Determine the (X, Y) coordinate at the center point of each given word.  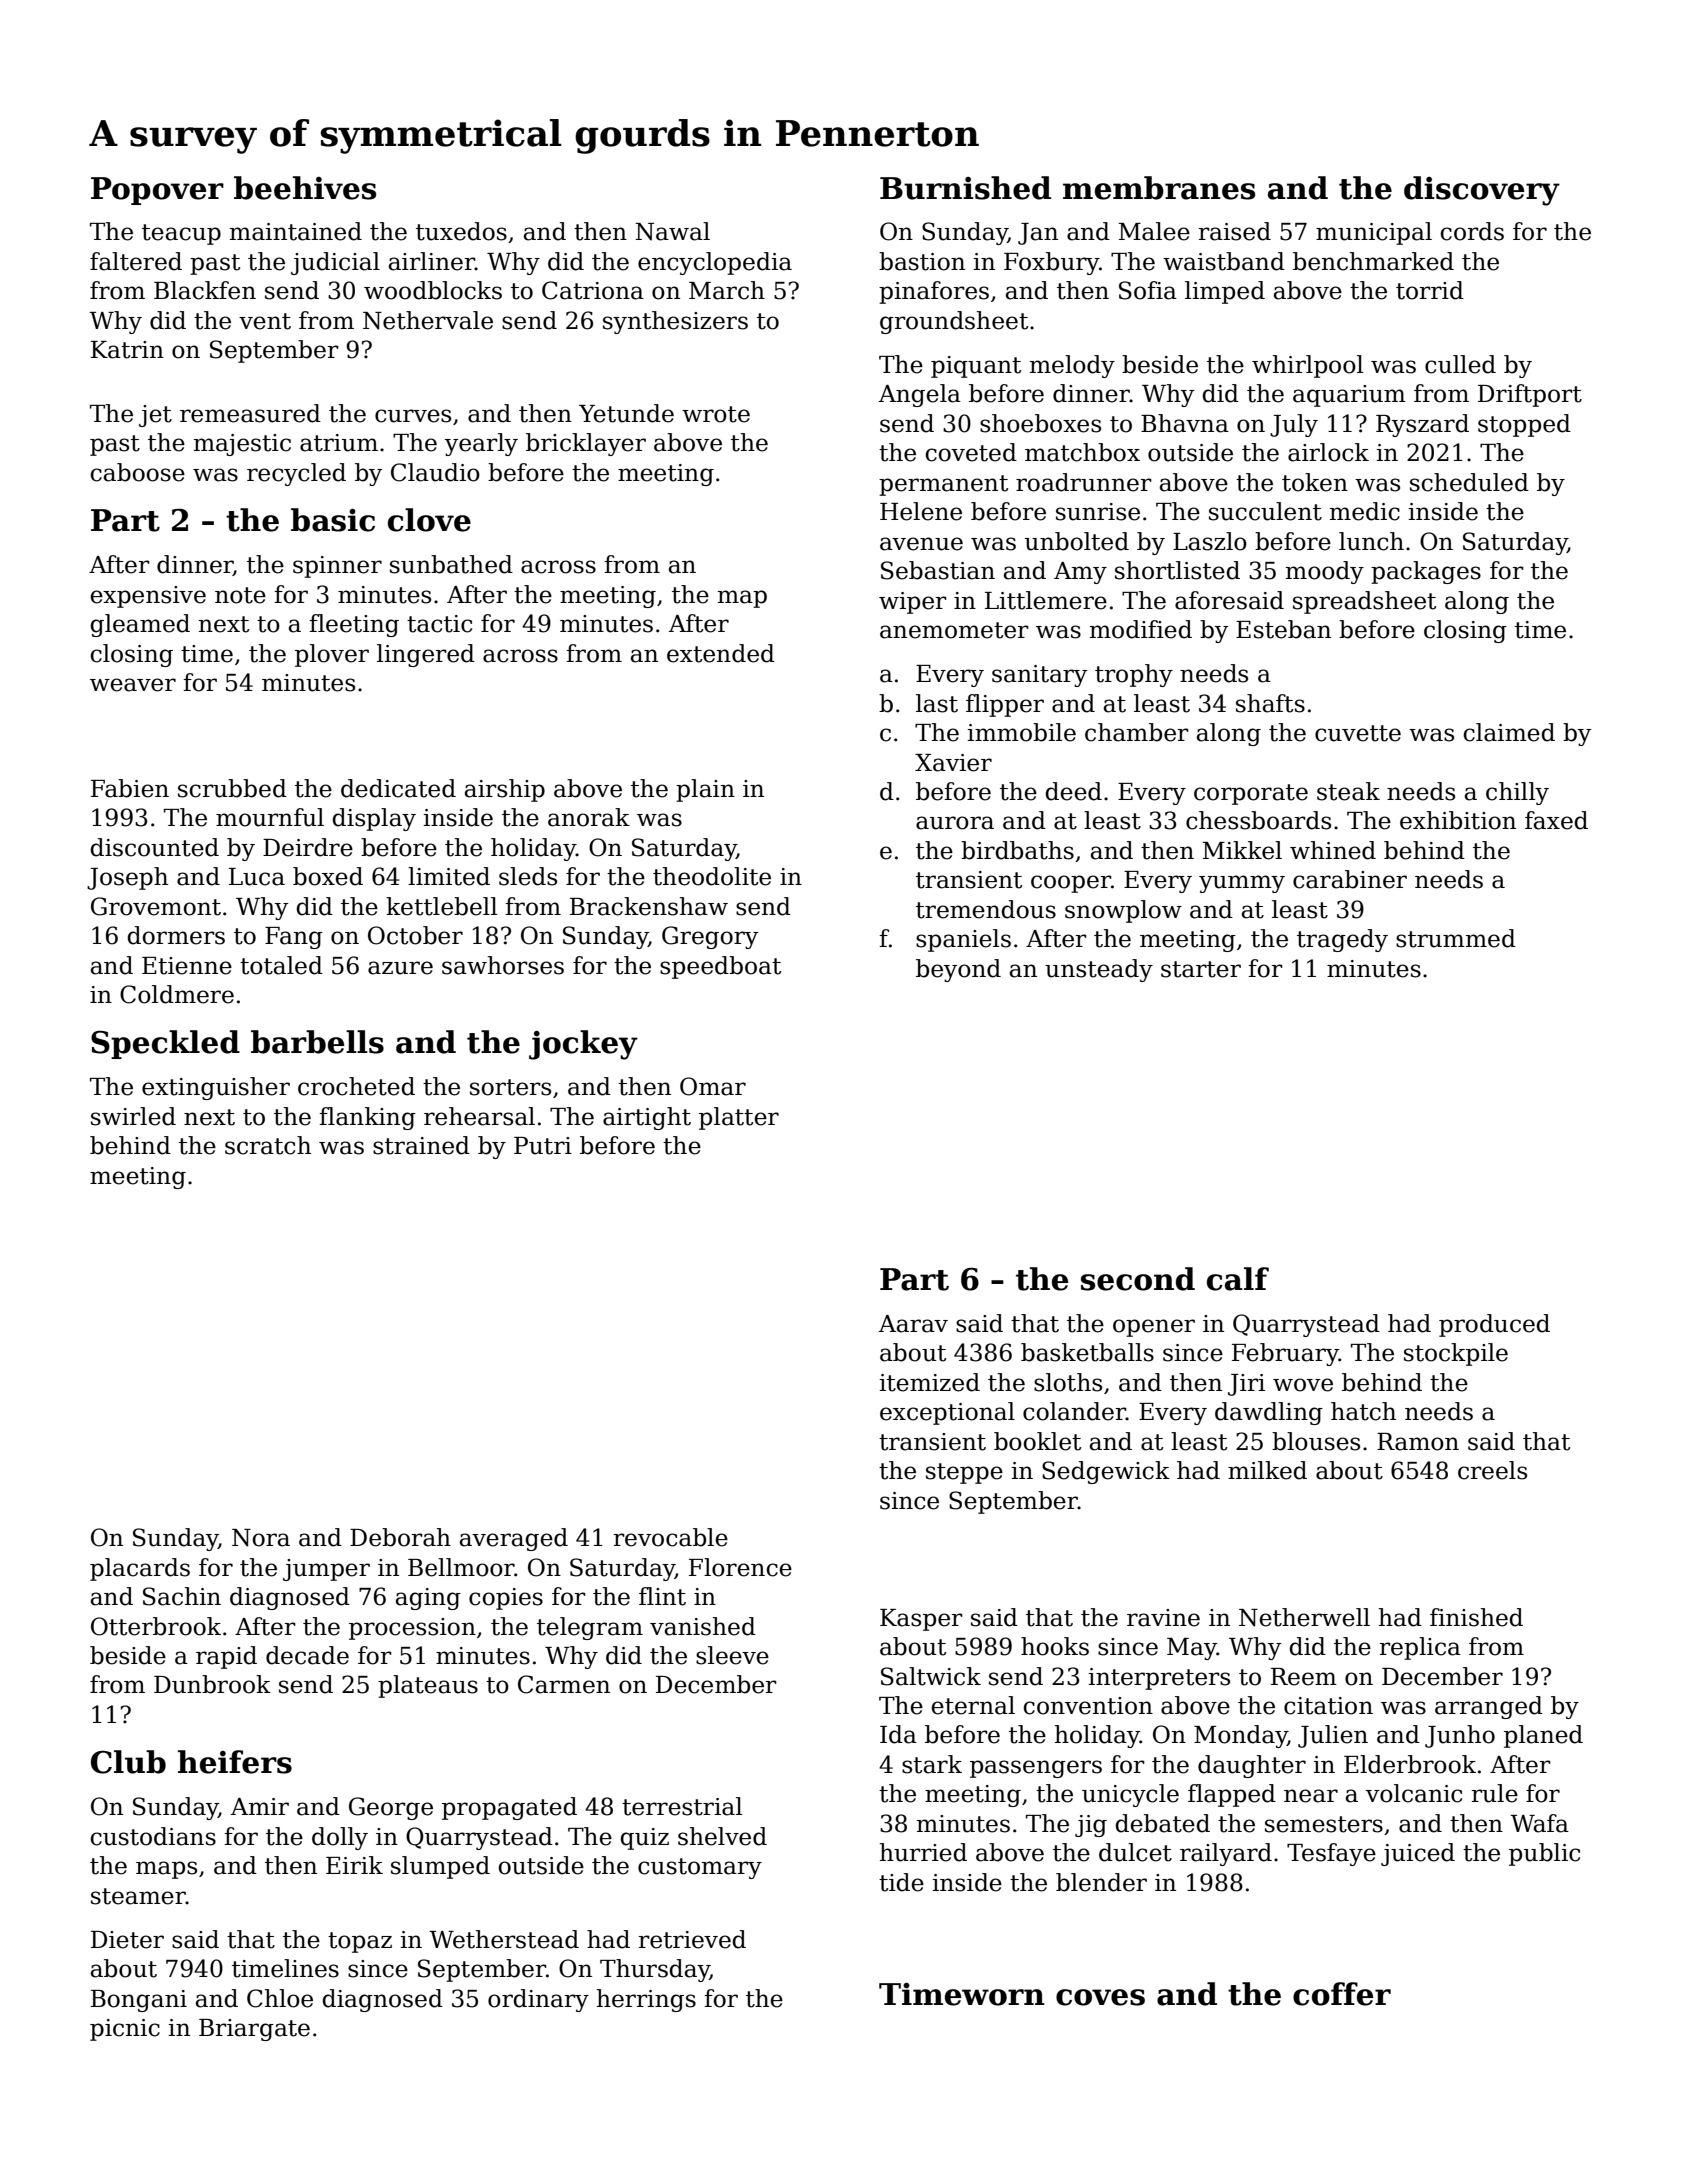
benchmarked (1373, 261)
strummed (1456, 938)
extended (721, 653)
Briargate (254, 2030)
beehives (305, 188)
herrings (646, 2000)
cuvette (1358, 733)
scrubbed (232, 788)
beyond (958, 970)
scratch (268, 1145)
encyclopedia (715, 263)
